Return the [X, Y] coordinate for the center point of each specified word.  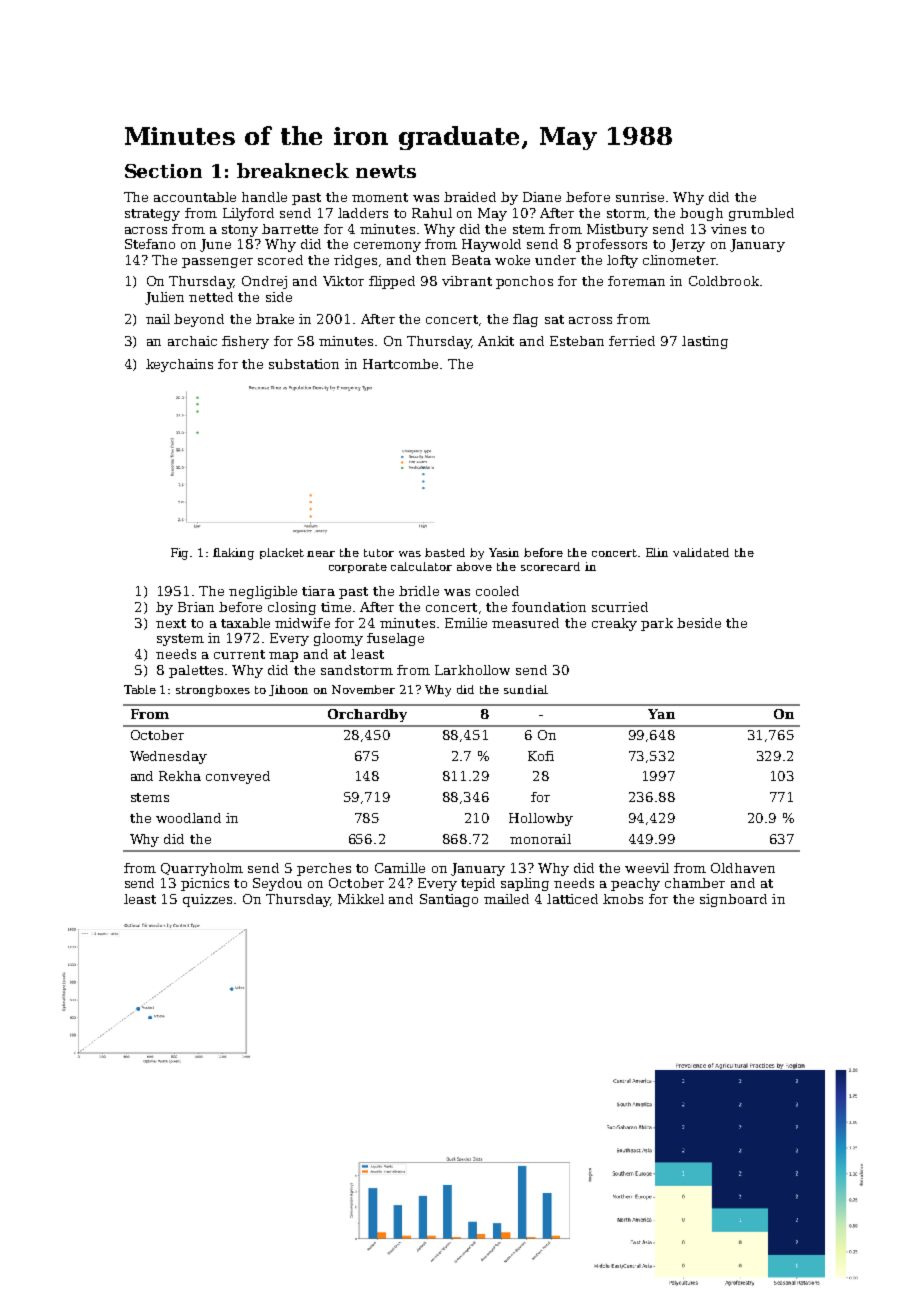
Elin [657, 552]
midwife [302, 623]
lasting [705, 342]
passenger [217, 263]
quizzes [207, 900]
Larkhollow [472, 670]
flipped [392, 282]
